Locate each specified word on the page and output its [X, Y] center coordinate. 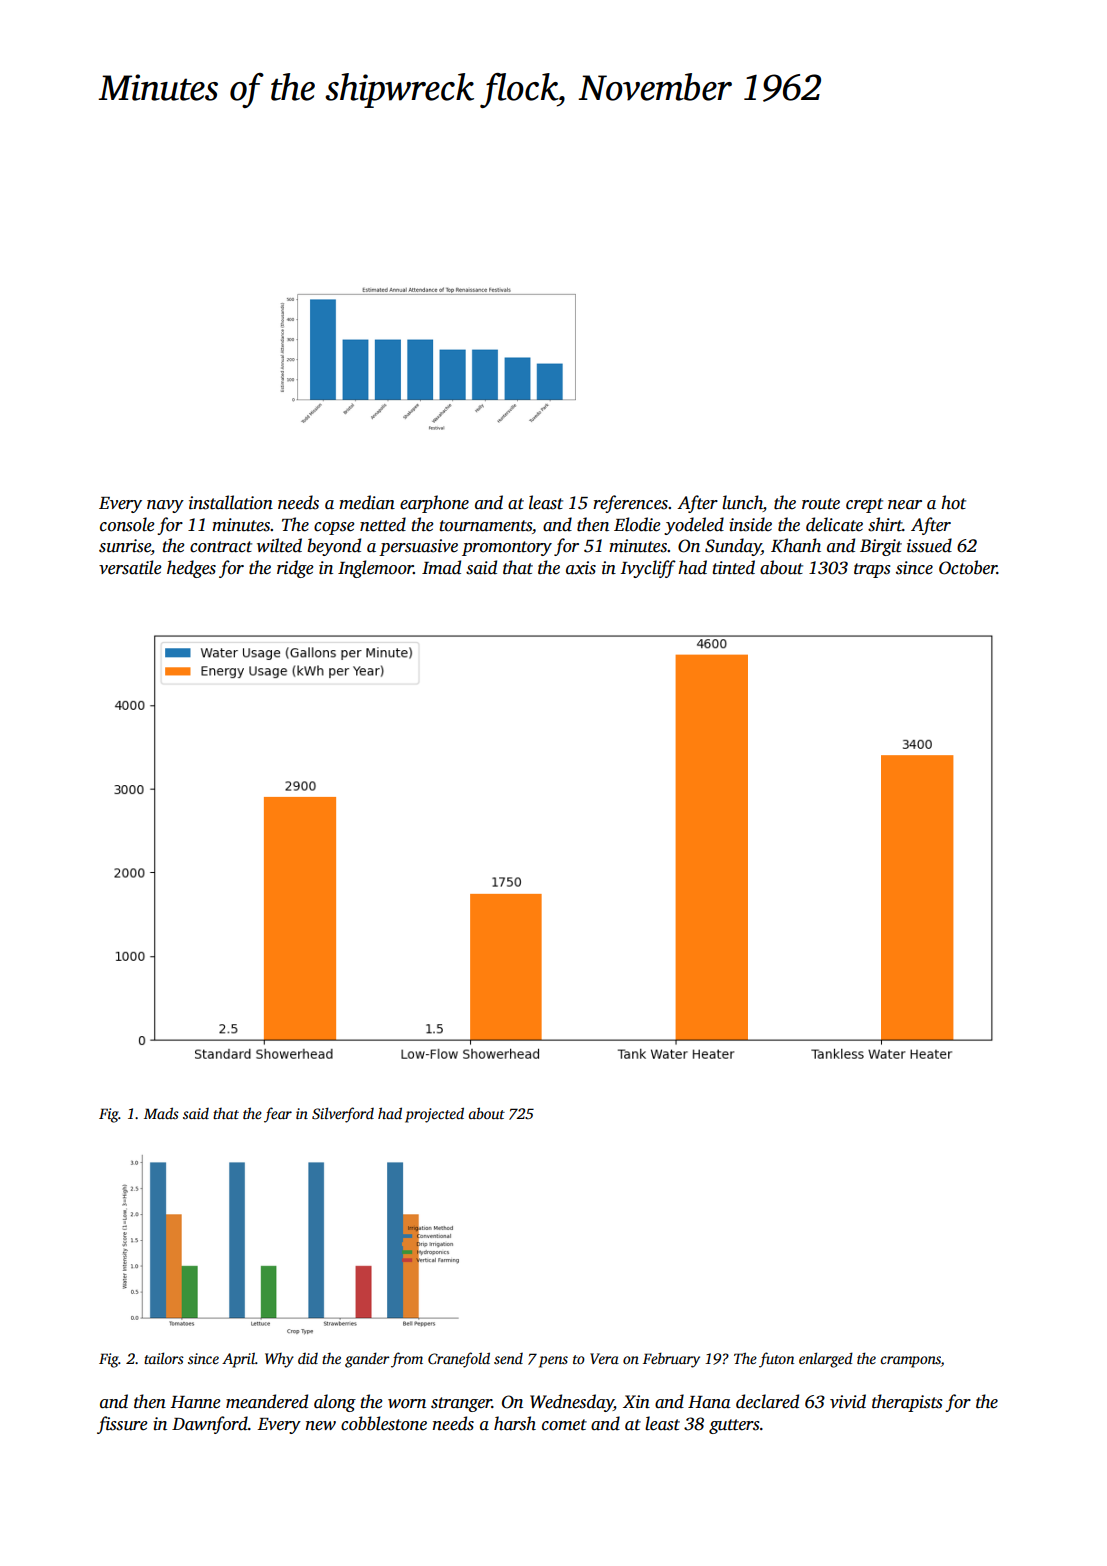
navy [165, 506]
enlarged [826, 1360]
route [821, 504]
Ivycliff [648, 569]
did [308, 1358]
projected [434, 1115]
